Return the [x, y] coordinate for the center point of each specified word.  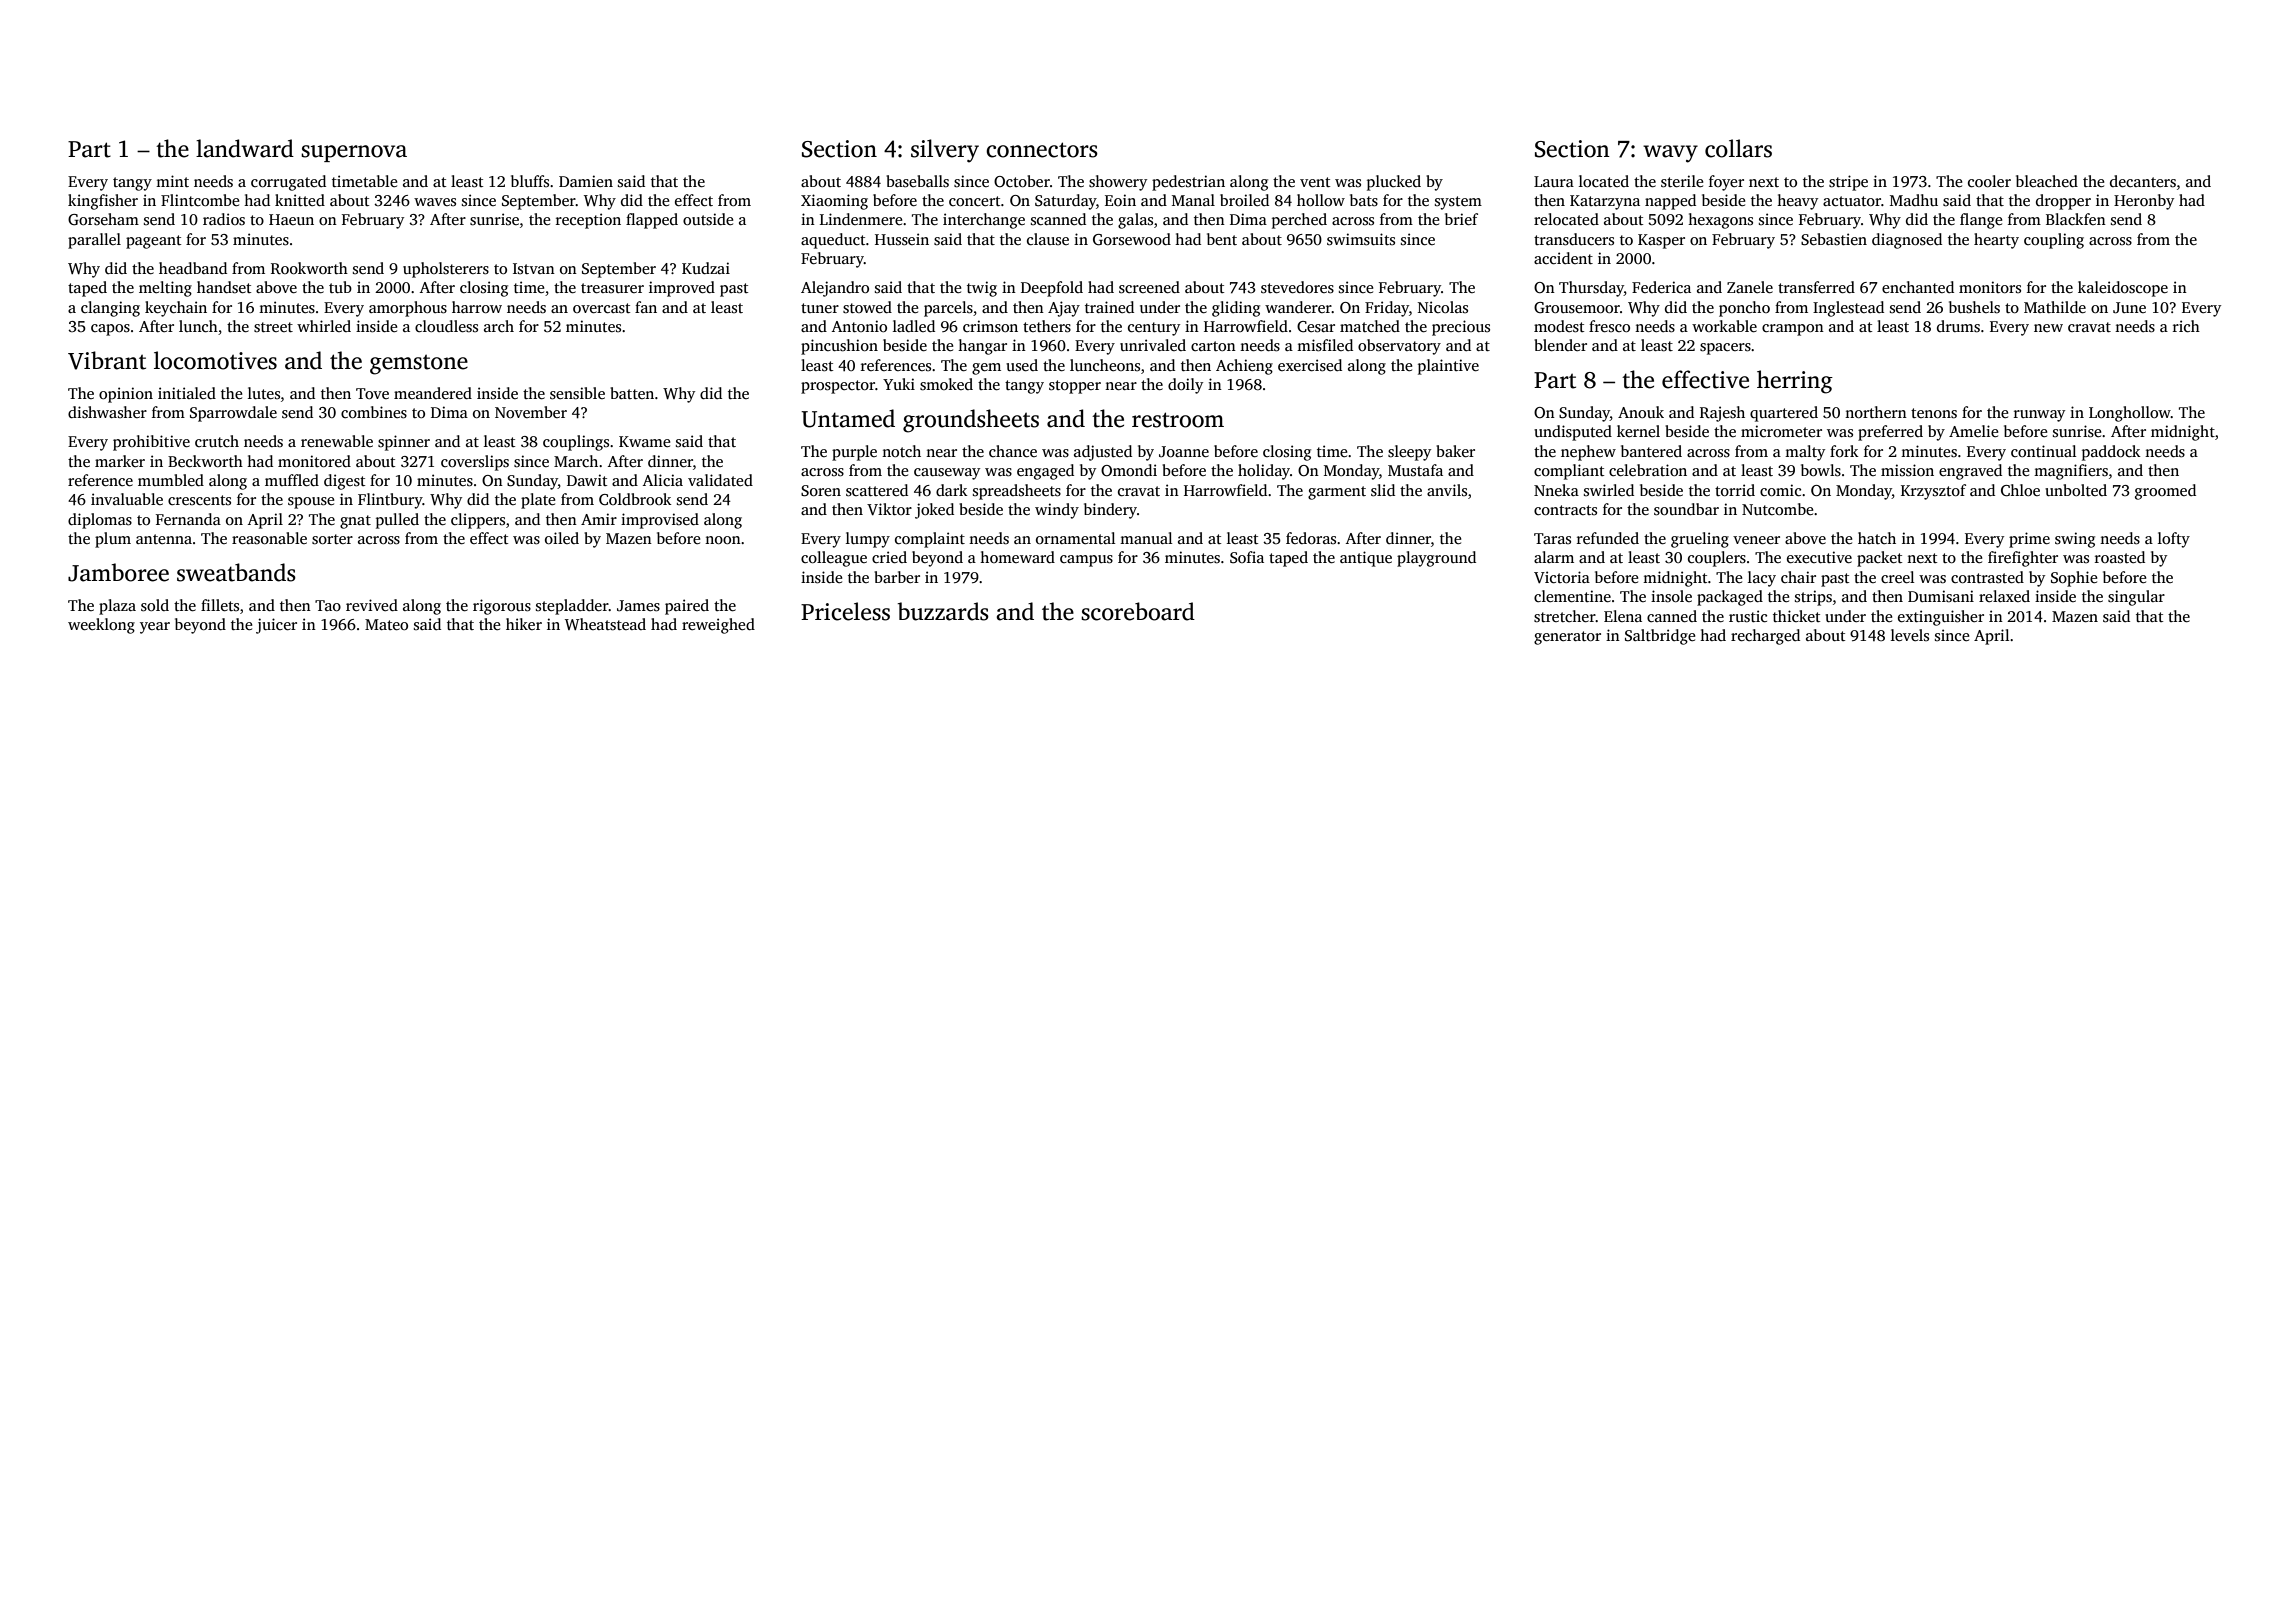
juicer [276, 626]
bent [1222, 239]
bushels [1974, 307]
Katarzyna [1605, 202]
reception [588, 221]
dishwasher [107, 412]
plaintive [1448, 367]
